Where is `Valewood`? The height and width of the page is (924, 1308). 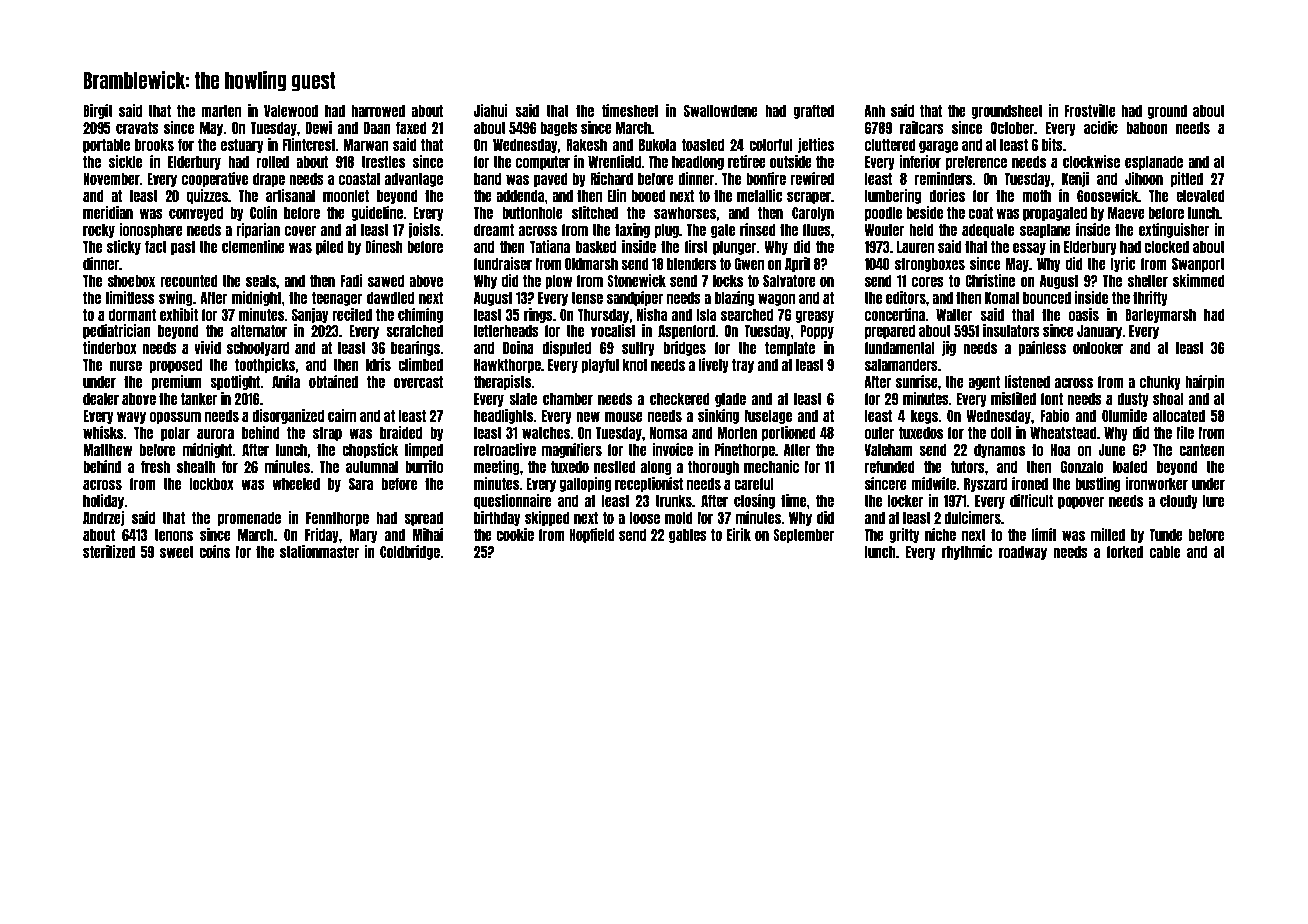
Valewood is located at coordinates (291, 111).
